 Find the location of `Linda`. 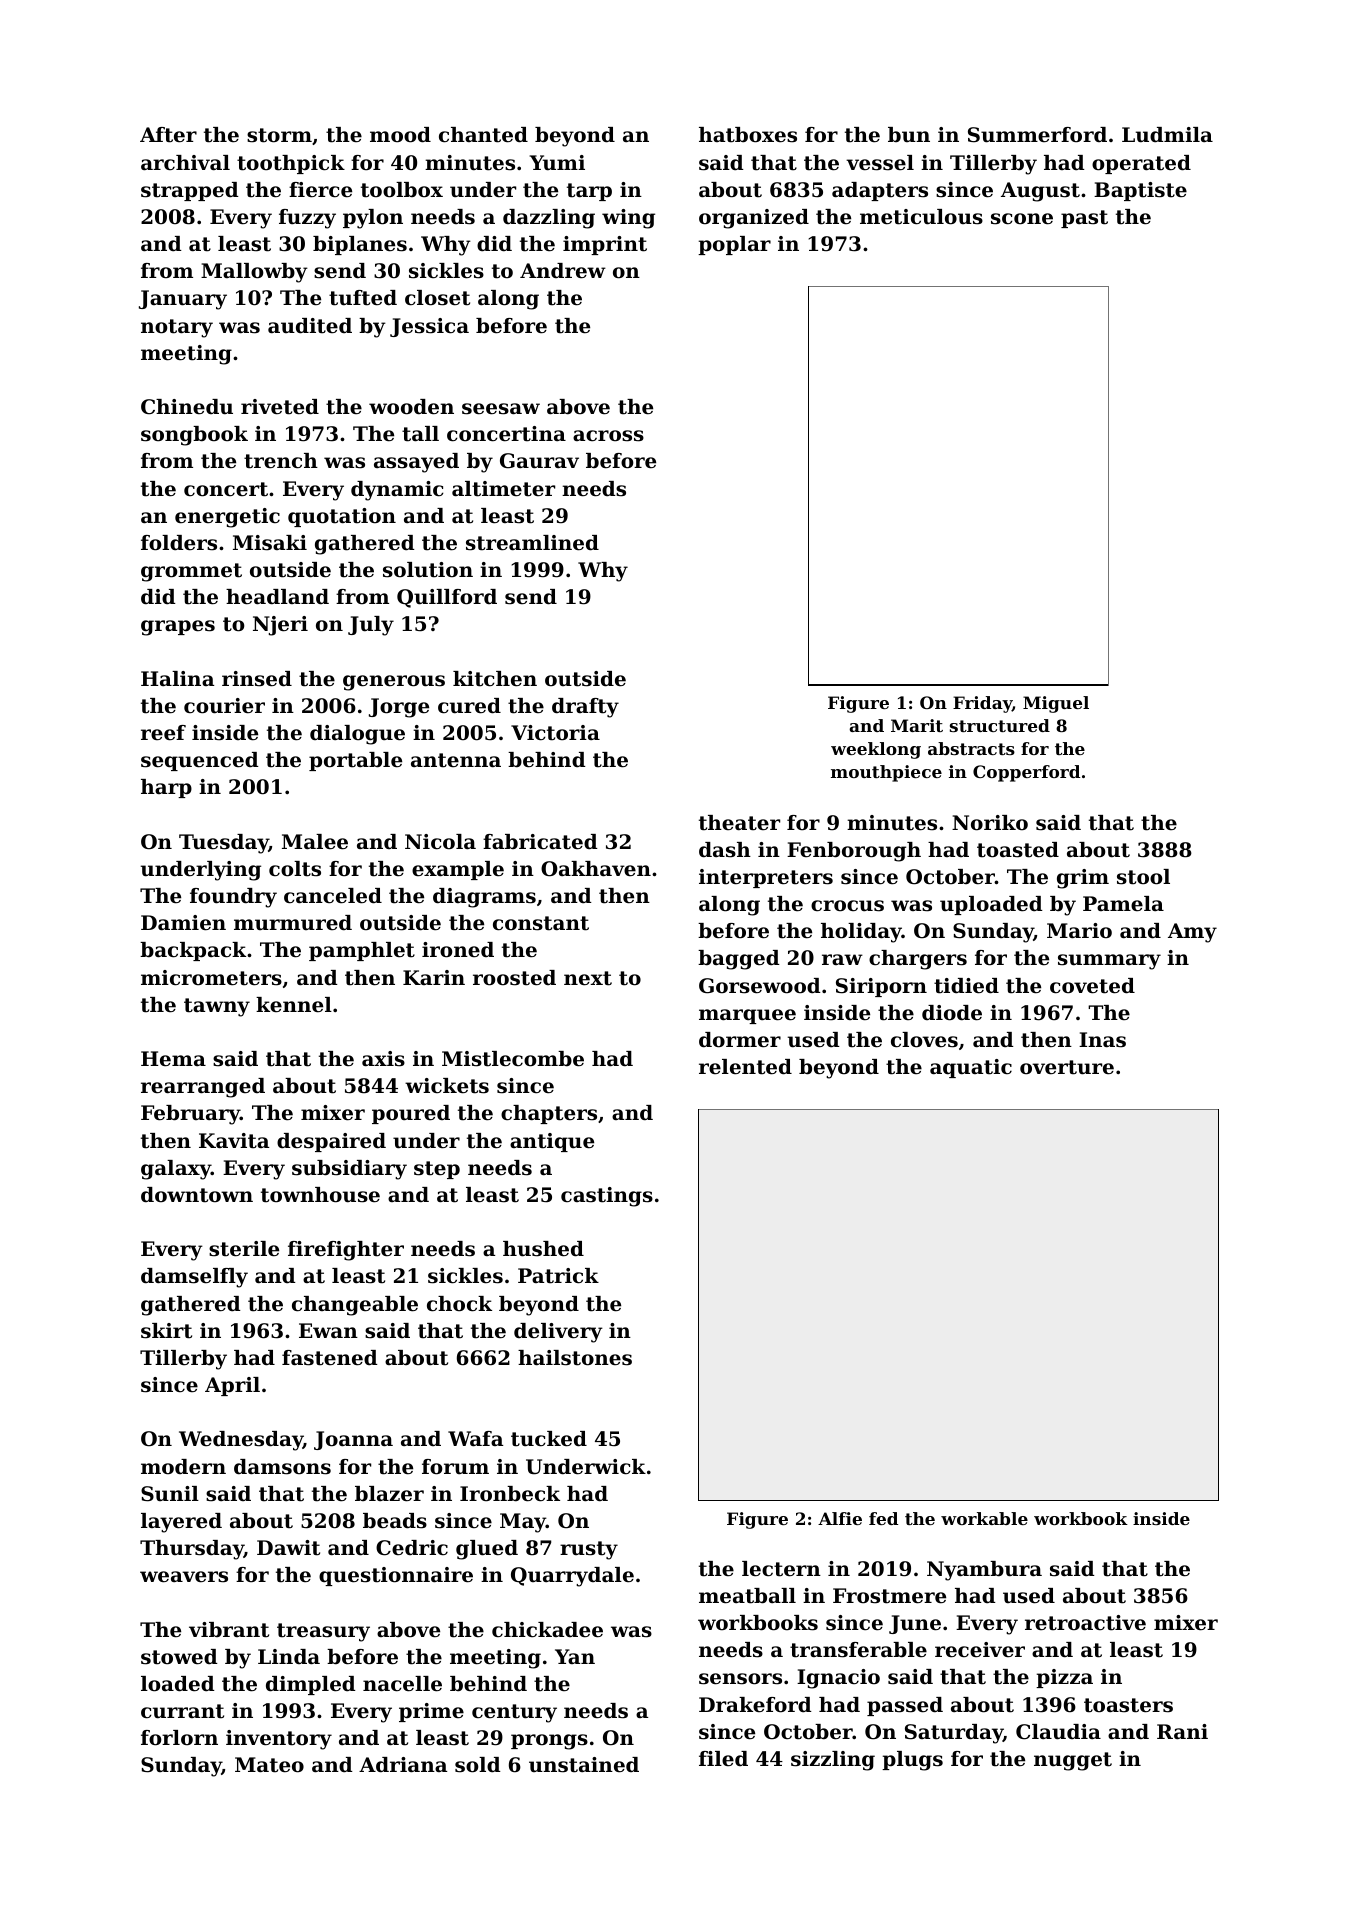

Linda is located at coordinates (289, 1657).
